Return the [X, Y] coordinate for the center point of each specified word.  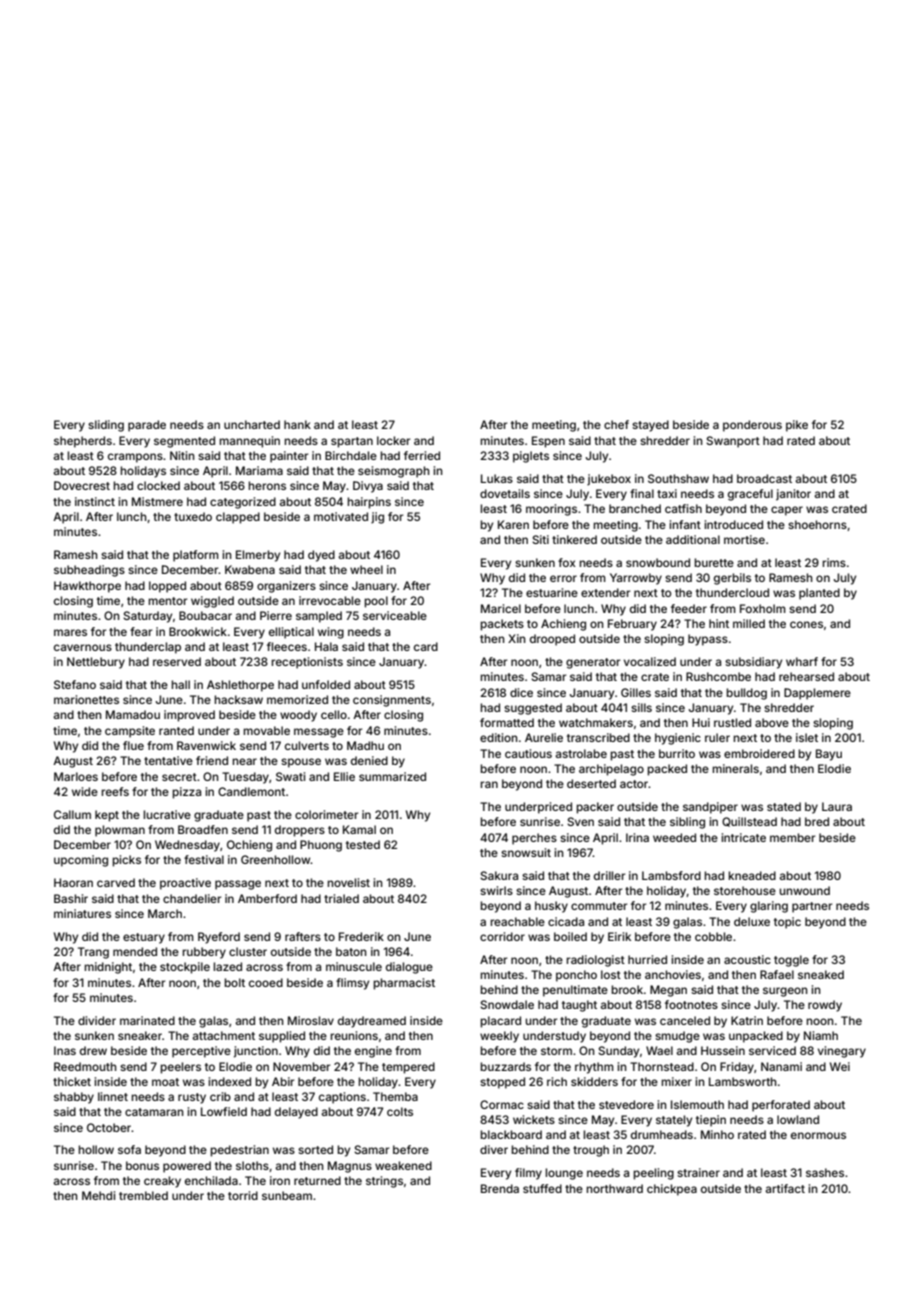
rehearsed [806, 676]
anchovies [673, 974]
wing [331, 633]
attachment [224, 1035]
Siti [540, 539]
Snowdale [507, 1004]
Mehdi [98, 1195]
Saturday [147, 617]
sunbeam [287, 1195]
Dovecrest [82, 485]
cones [806, 624]
